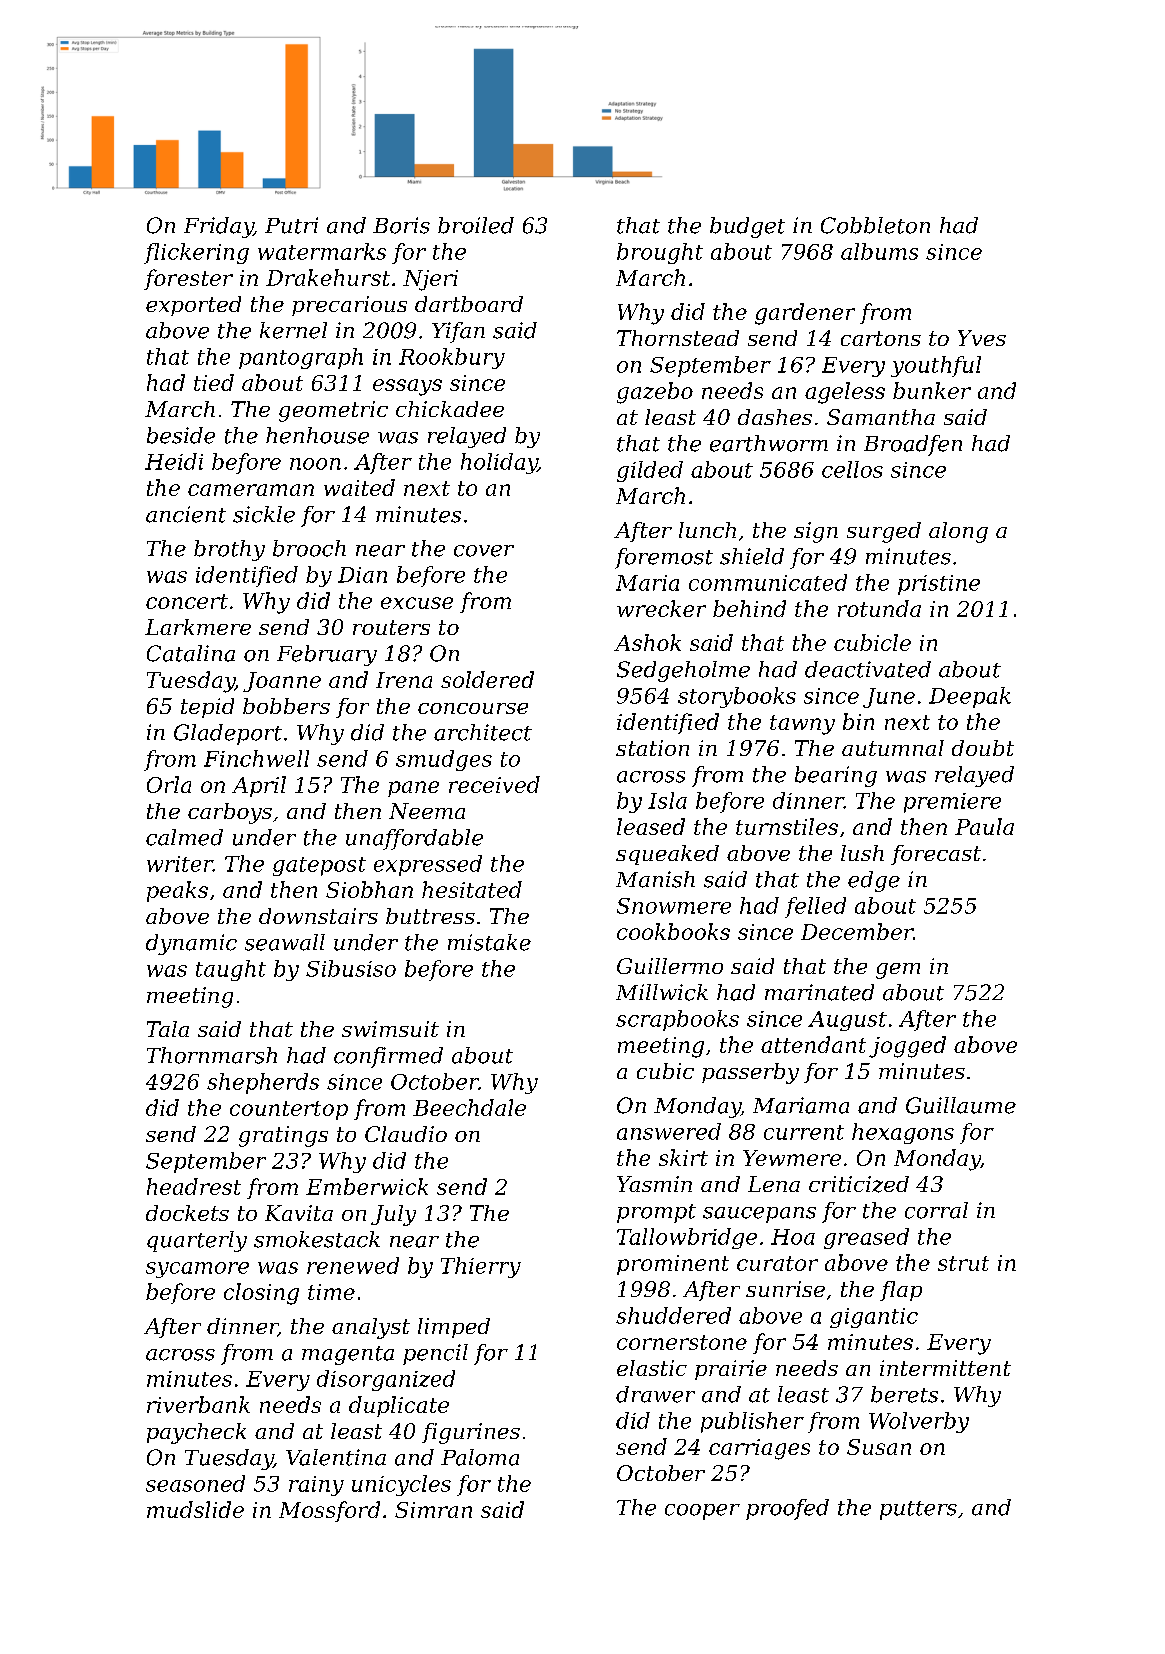 This screenshot has width=1165, height=1654. What do you see at coordinates (702, 1512) in the screenshot?
I see `cooper` at bounding box center [702, 1512].
